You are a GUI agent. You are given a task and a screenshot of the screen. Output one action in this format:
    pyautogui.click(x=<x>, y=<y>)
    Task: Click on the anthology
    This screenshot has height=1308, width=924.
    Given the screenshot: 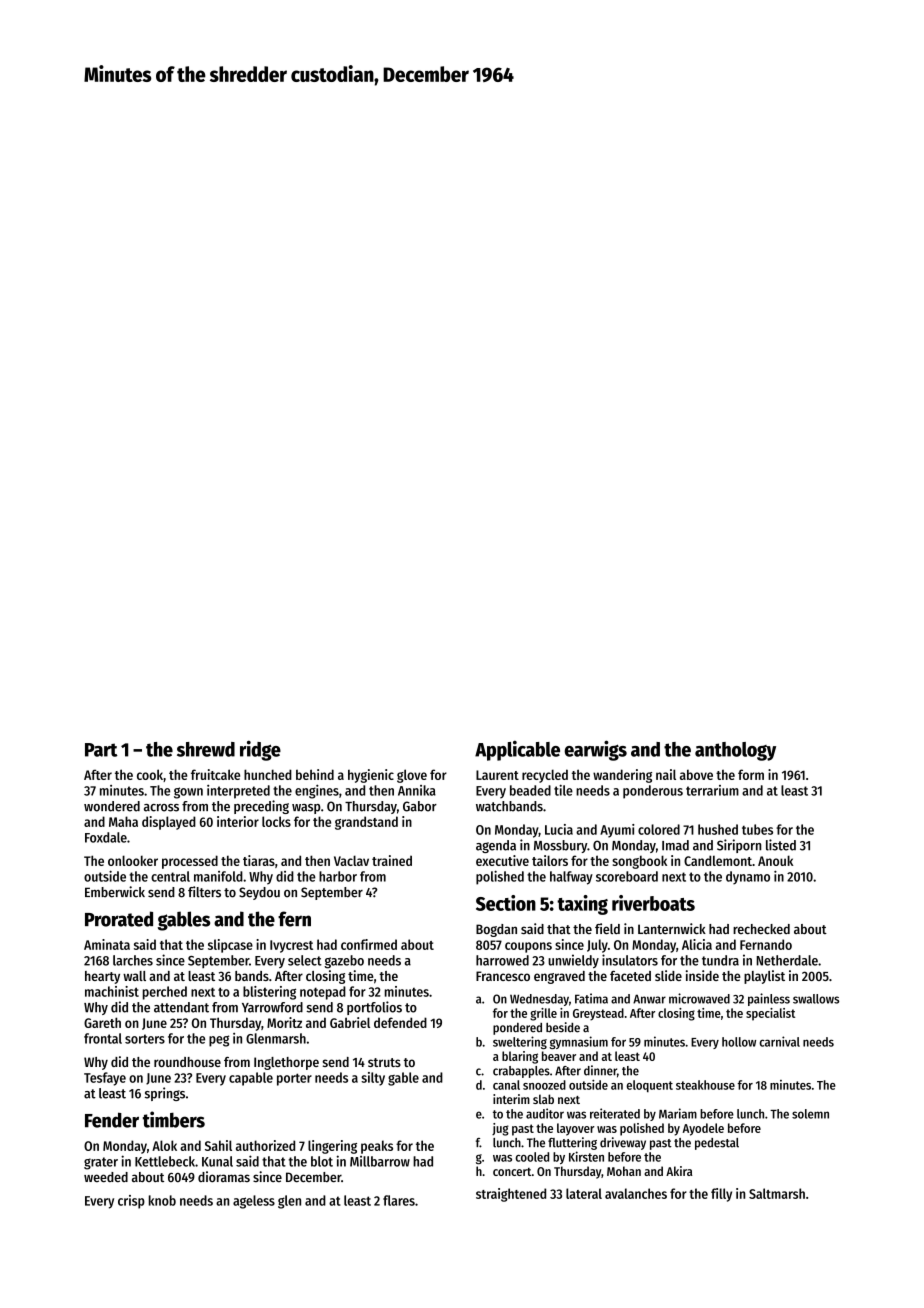 What is the action you would take?
    pyautogui.click(x=735, y=751)
